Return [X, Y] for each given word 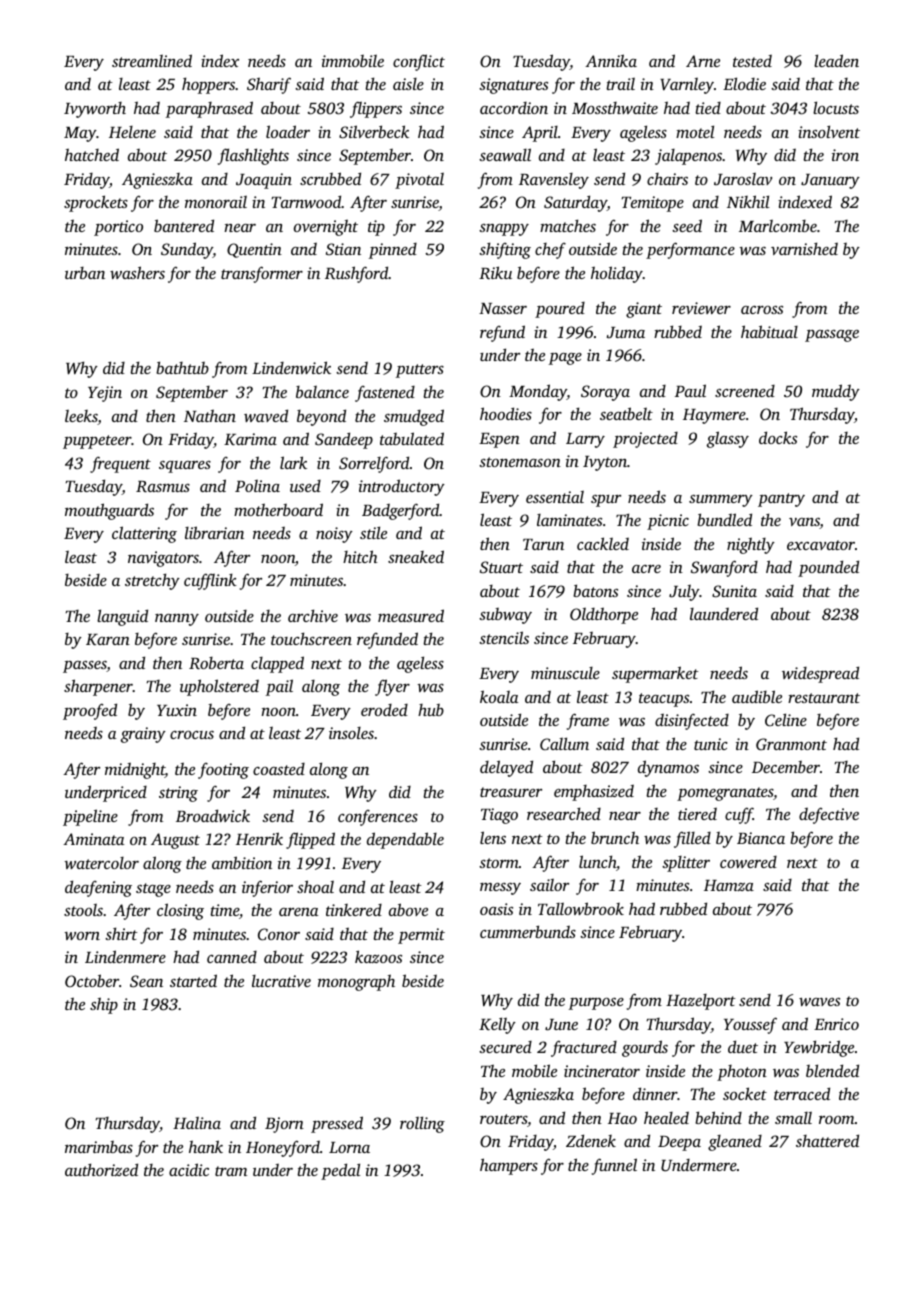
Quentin [254, 250]
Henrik [259, 838]
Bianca [761, 838]
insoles [351, 733]
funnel [614, 1166]
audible [757, 696]
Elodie [744, 83]
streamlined [152, 60]
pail [279, 687]
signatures [513, 86]
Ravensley [554, 181]
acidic [189, 1169]
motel [695, 131]
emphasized [594, 793]
